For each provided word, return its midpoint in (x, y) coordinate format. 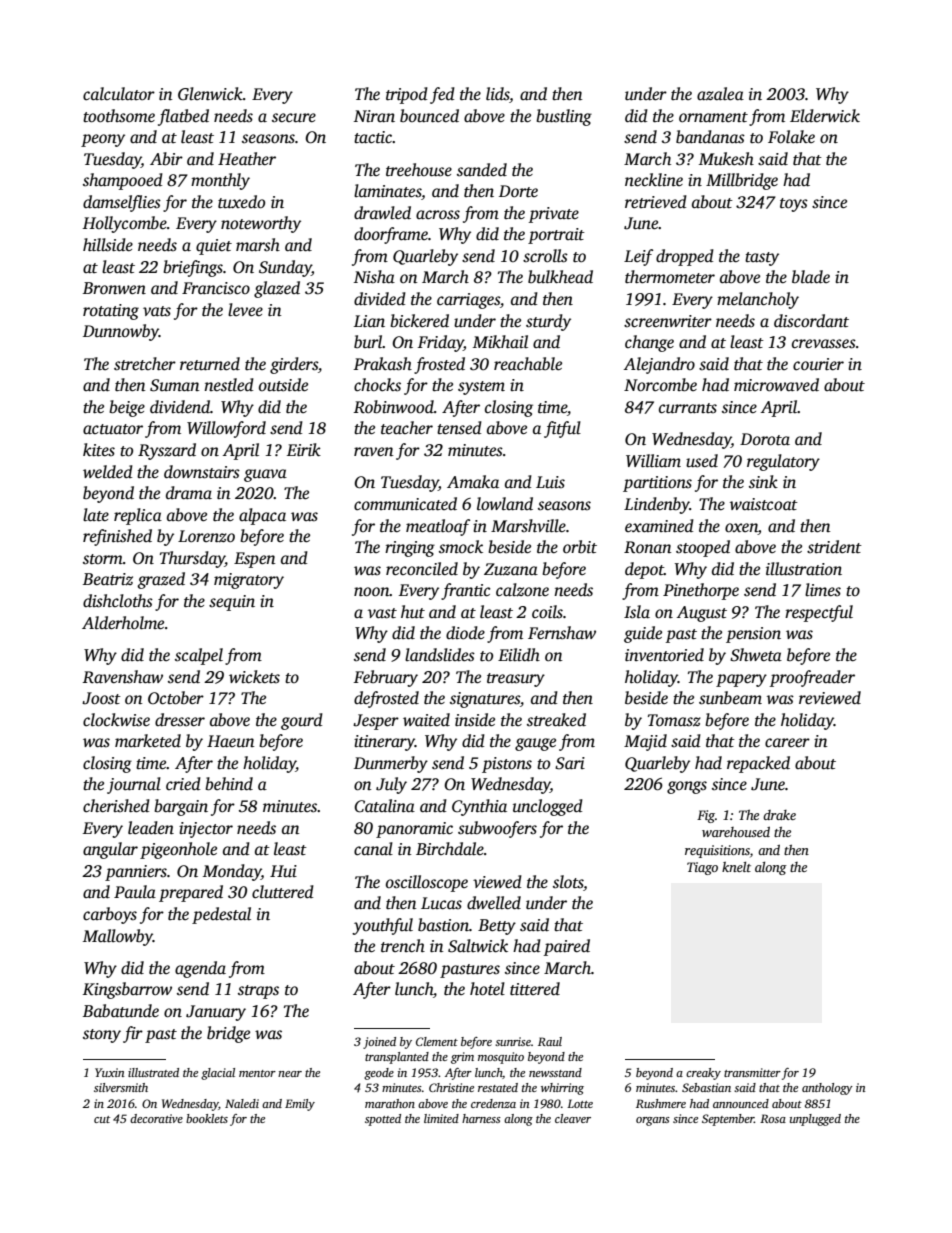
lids (498, 95)
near (290, 1074)
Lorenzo (206, 536)
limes (823, 590)
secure (294, 118)
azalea (720, 94)
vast (382, 613)
